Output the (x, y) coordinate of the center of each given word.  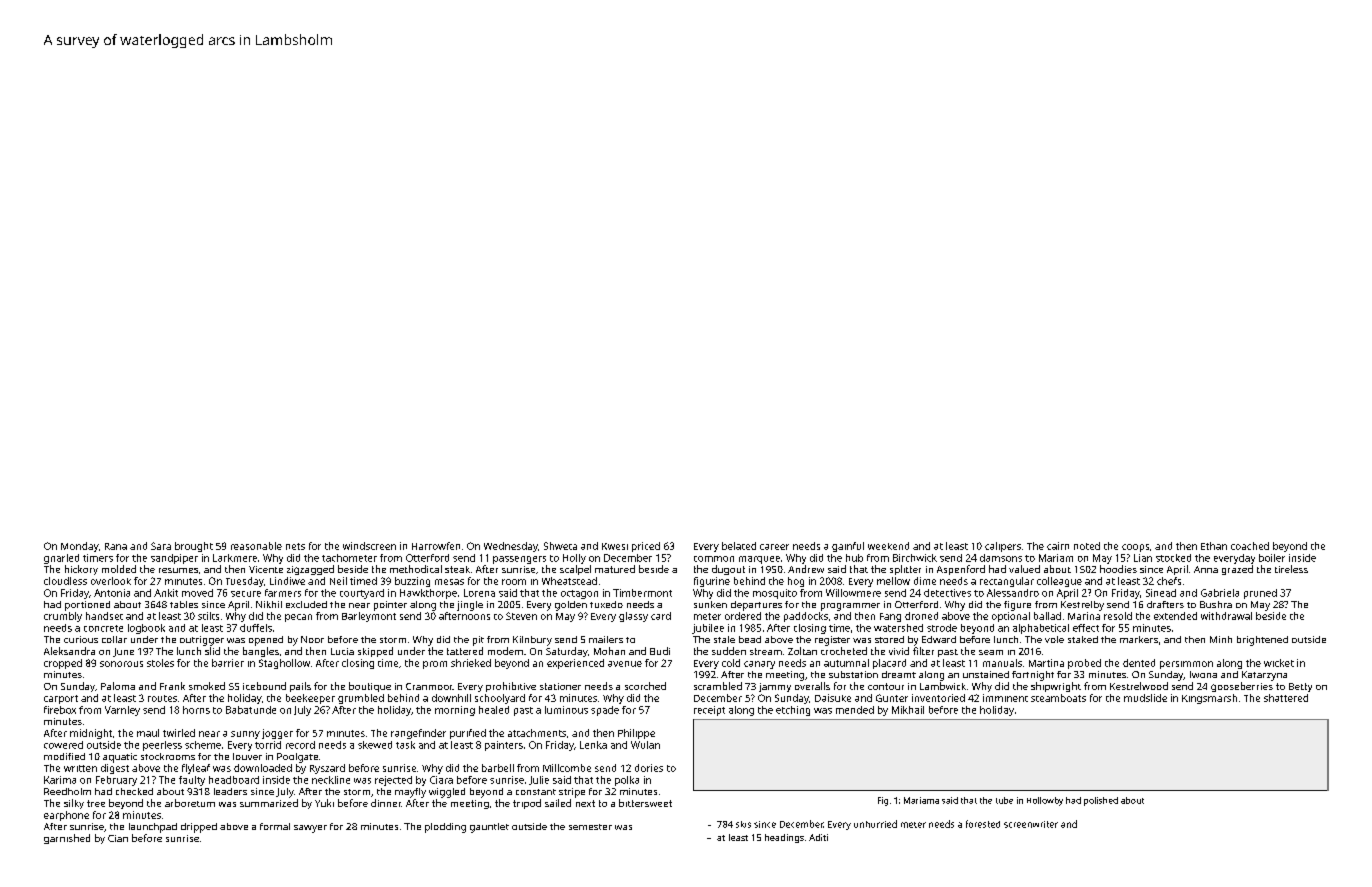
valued (1024, 569)
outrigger (202, 641)
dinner (386, 803)
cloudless (65, 581)
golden (571, 606)
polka (627, 781)
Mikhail (908, 710)
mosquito (775, 594)
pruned (1260, 594)
